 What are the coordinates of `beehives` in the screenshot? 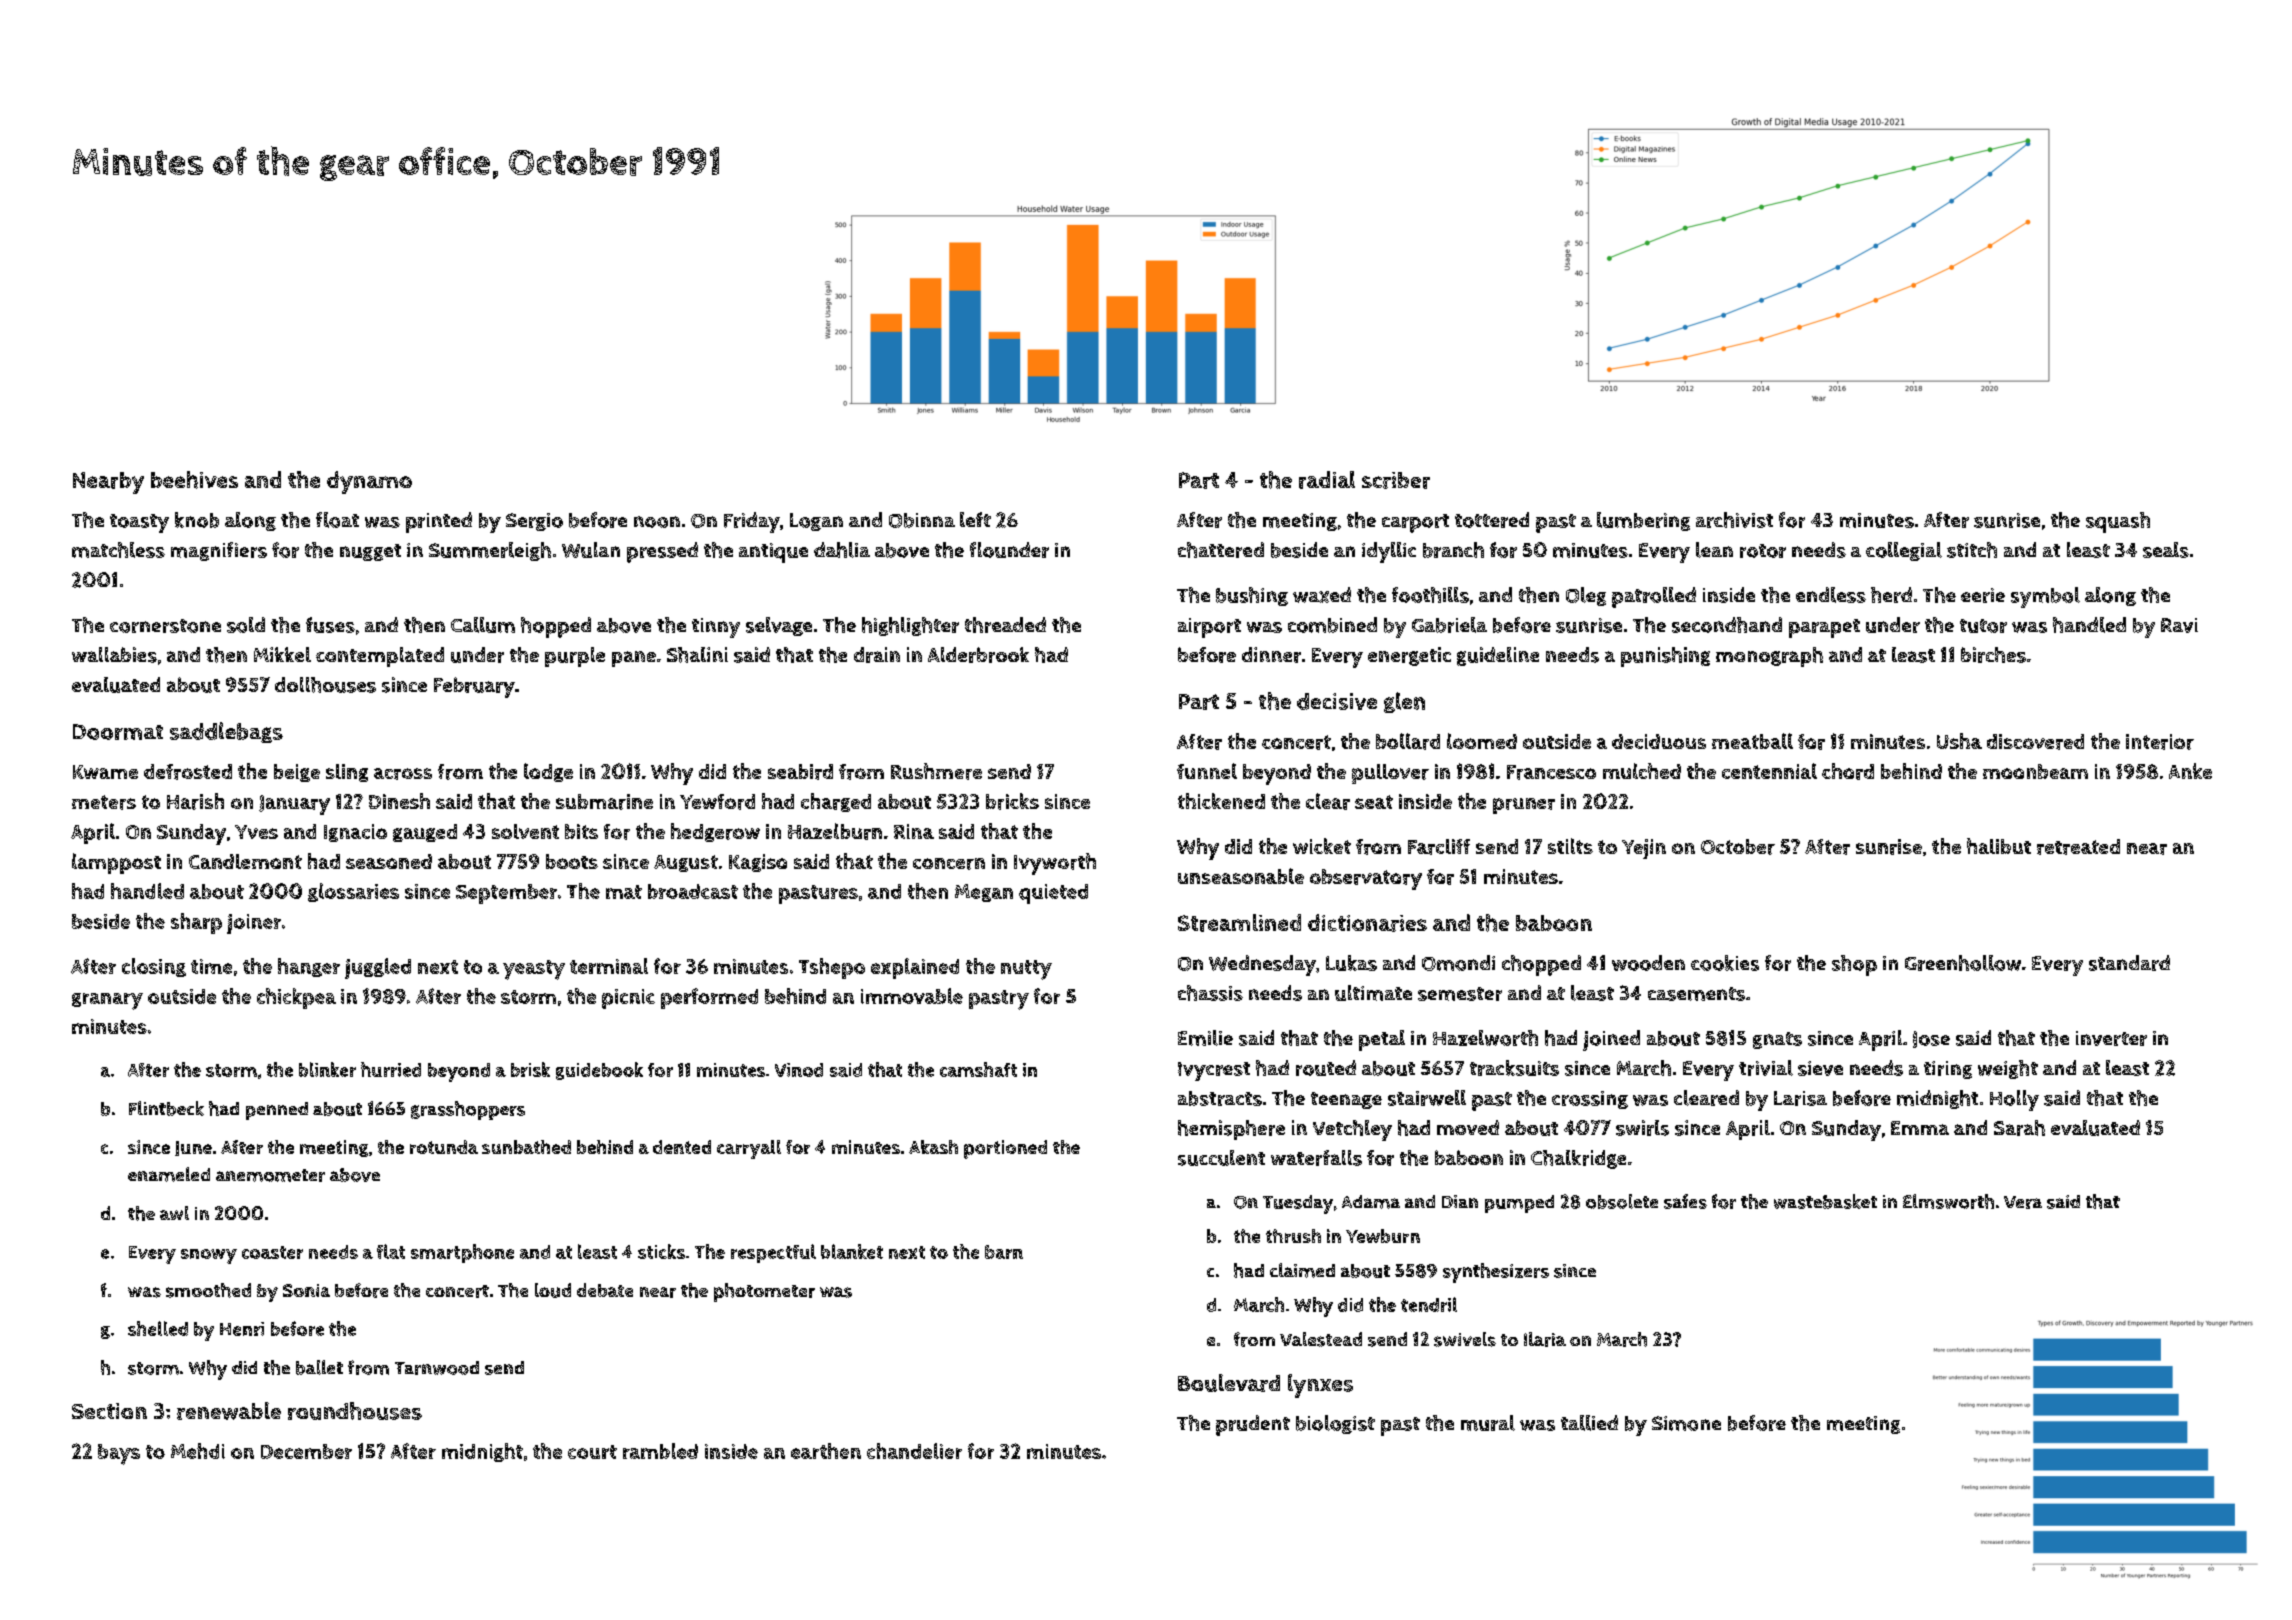 It's located at (194, 480).
